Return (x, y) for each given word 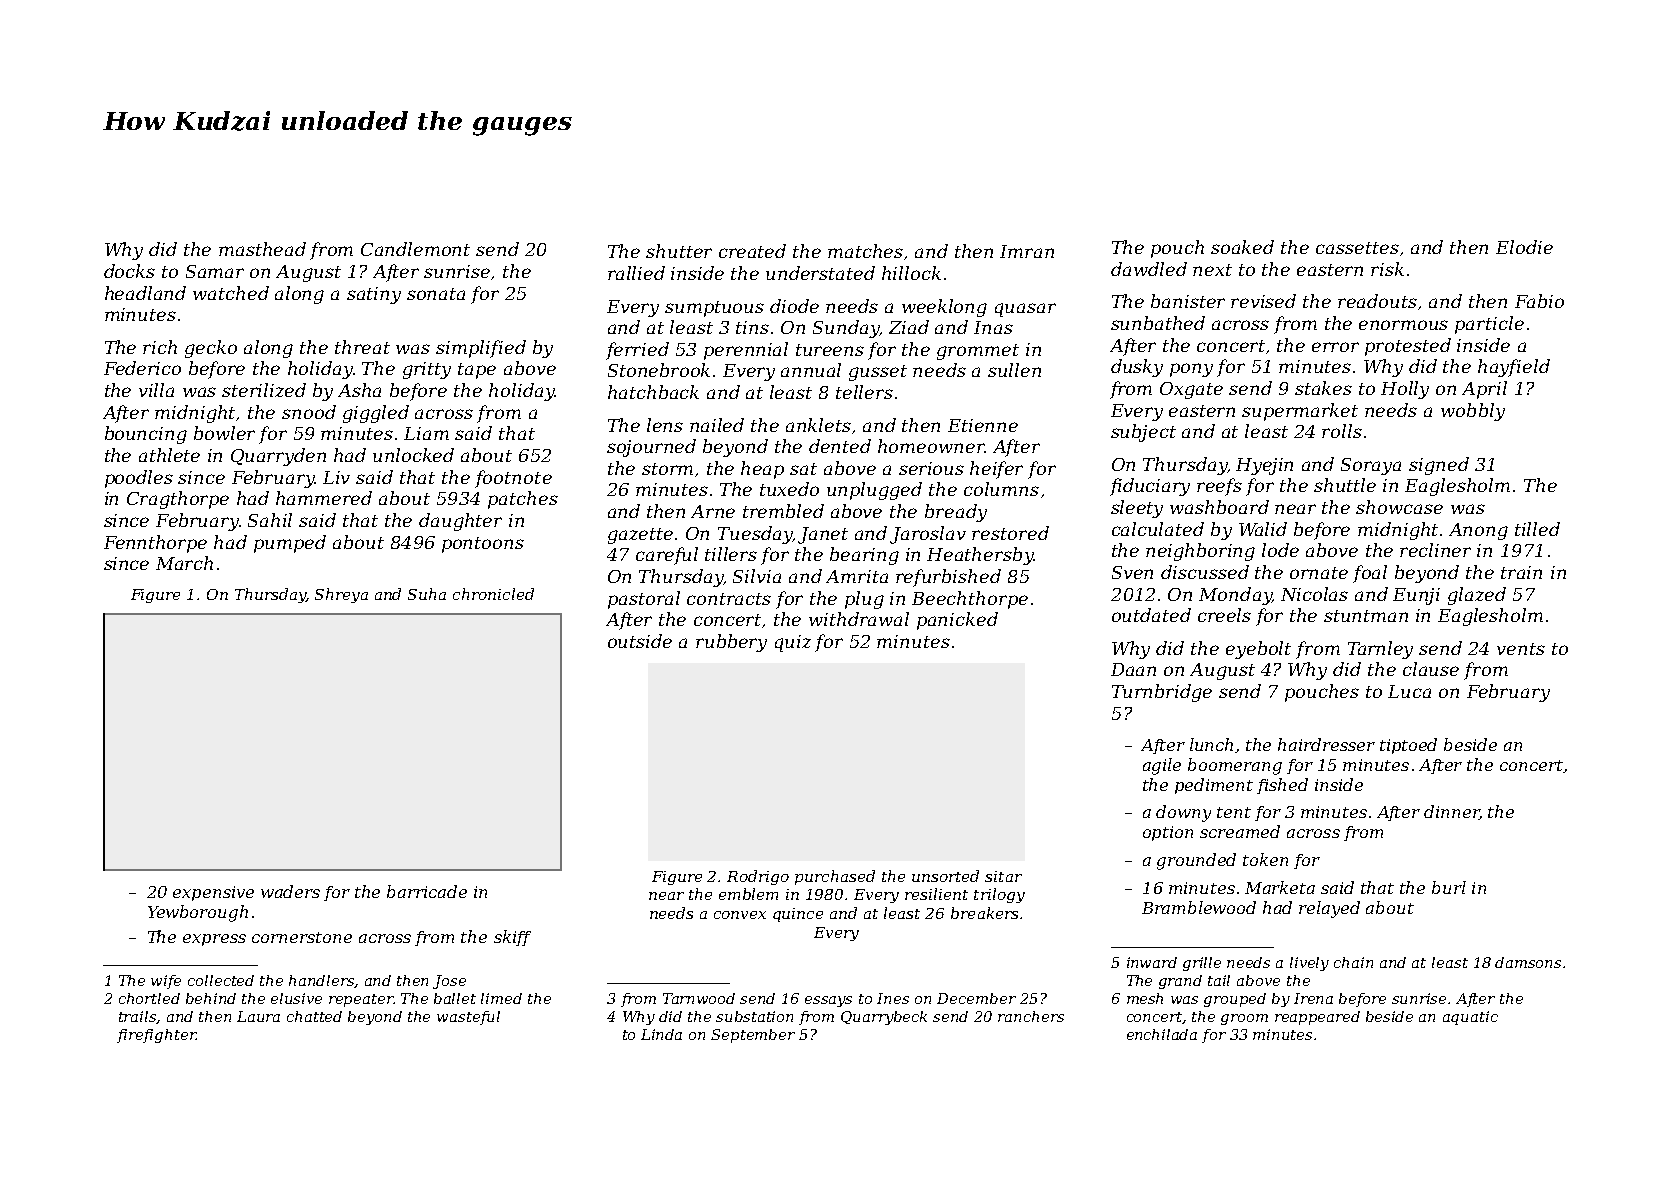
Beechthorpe (970, 600)
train (1521, 572)
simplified (481, 349)
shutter (679, 251)
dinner (1451, 812)
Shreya (341, 595)
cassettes (1357, 248)
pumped (290, 544)
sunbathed (1158, 323)
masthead (262, 249)
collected (221, 980)
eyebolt (1258, 650)
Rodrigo (758, 877)
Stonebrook (659, 370)
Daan (1133, 669)
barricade (427, 891)
